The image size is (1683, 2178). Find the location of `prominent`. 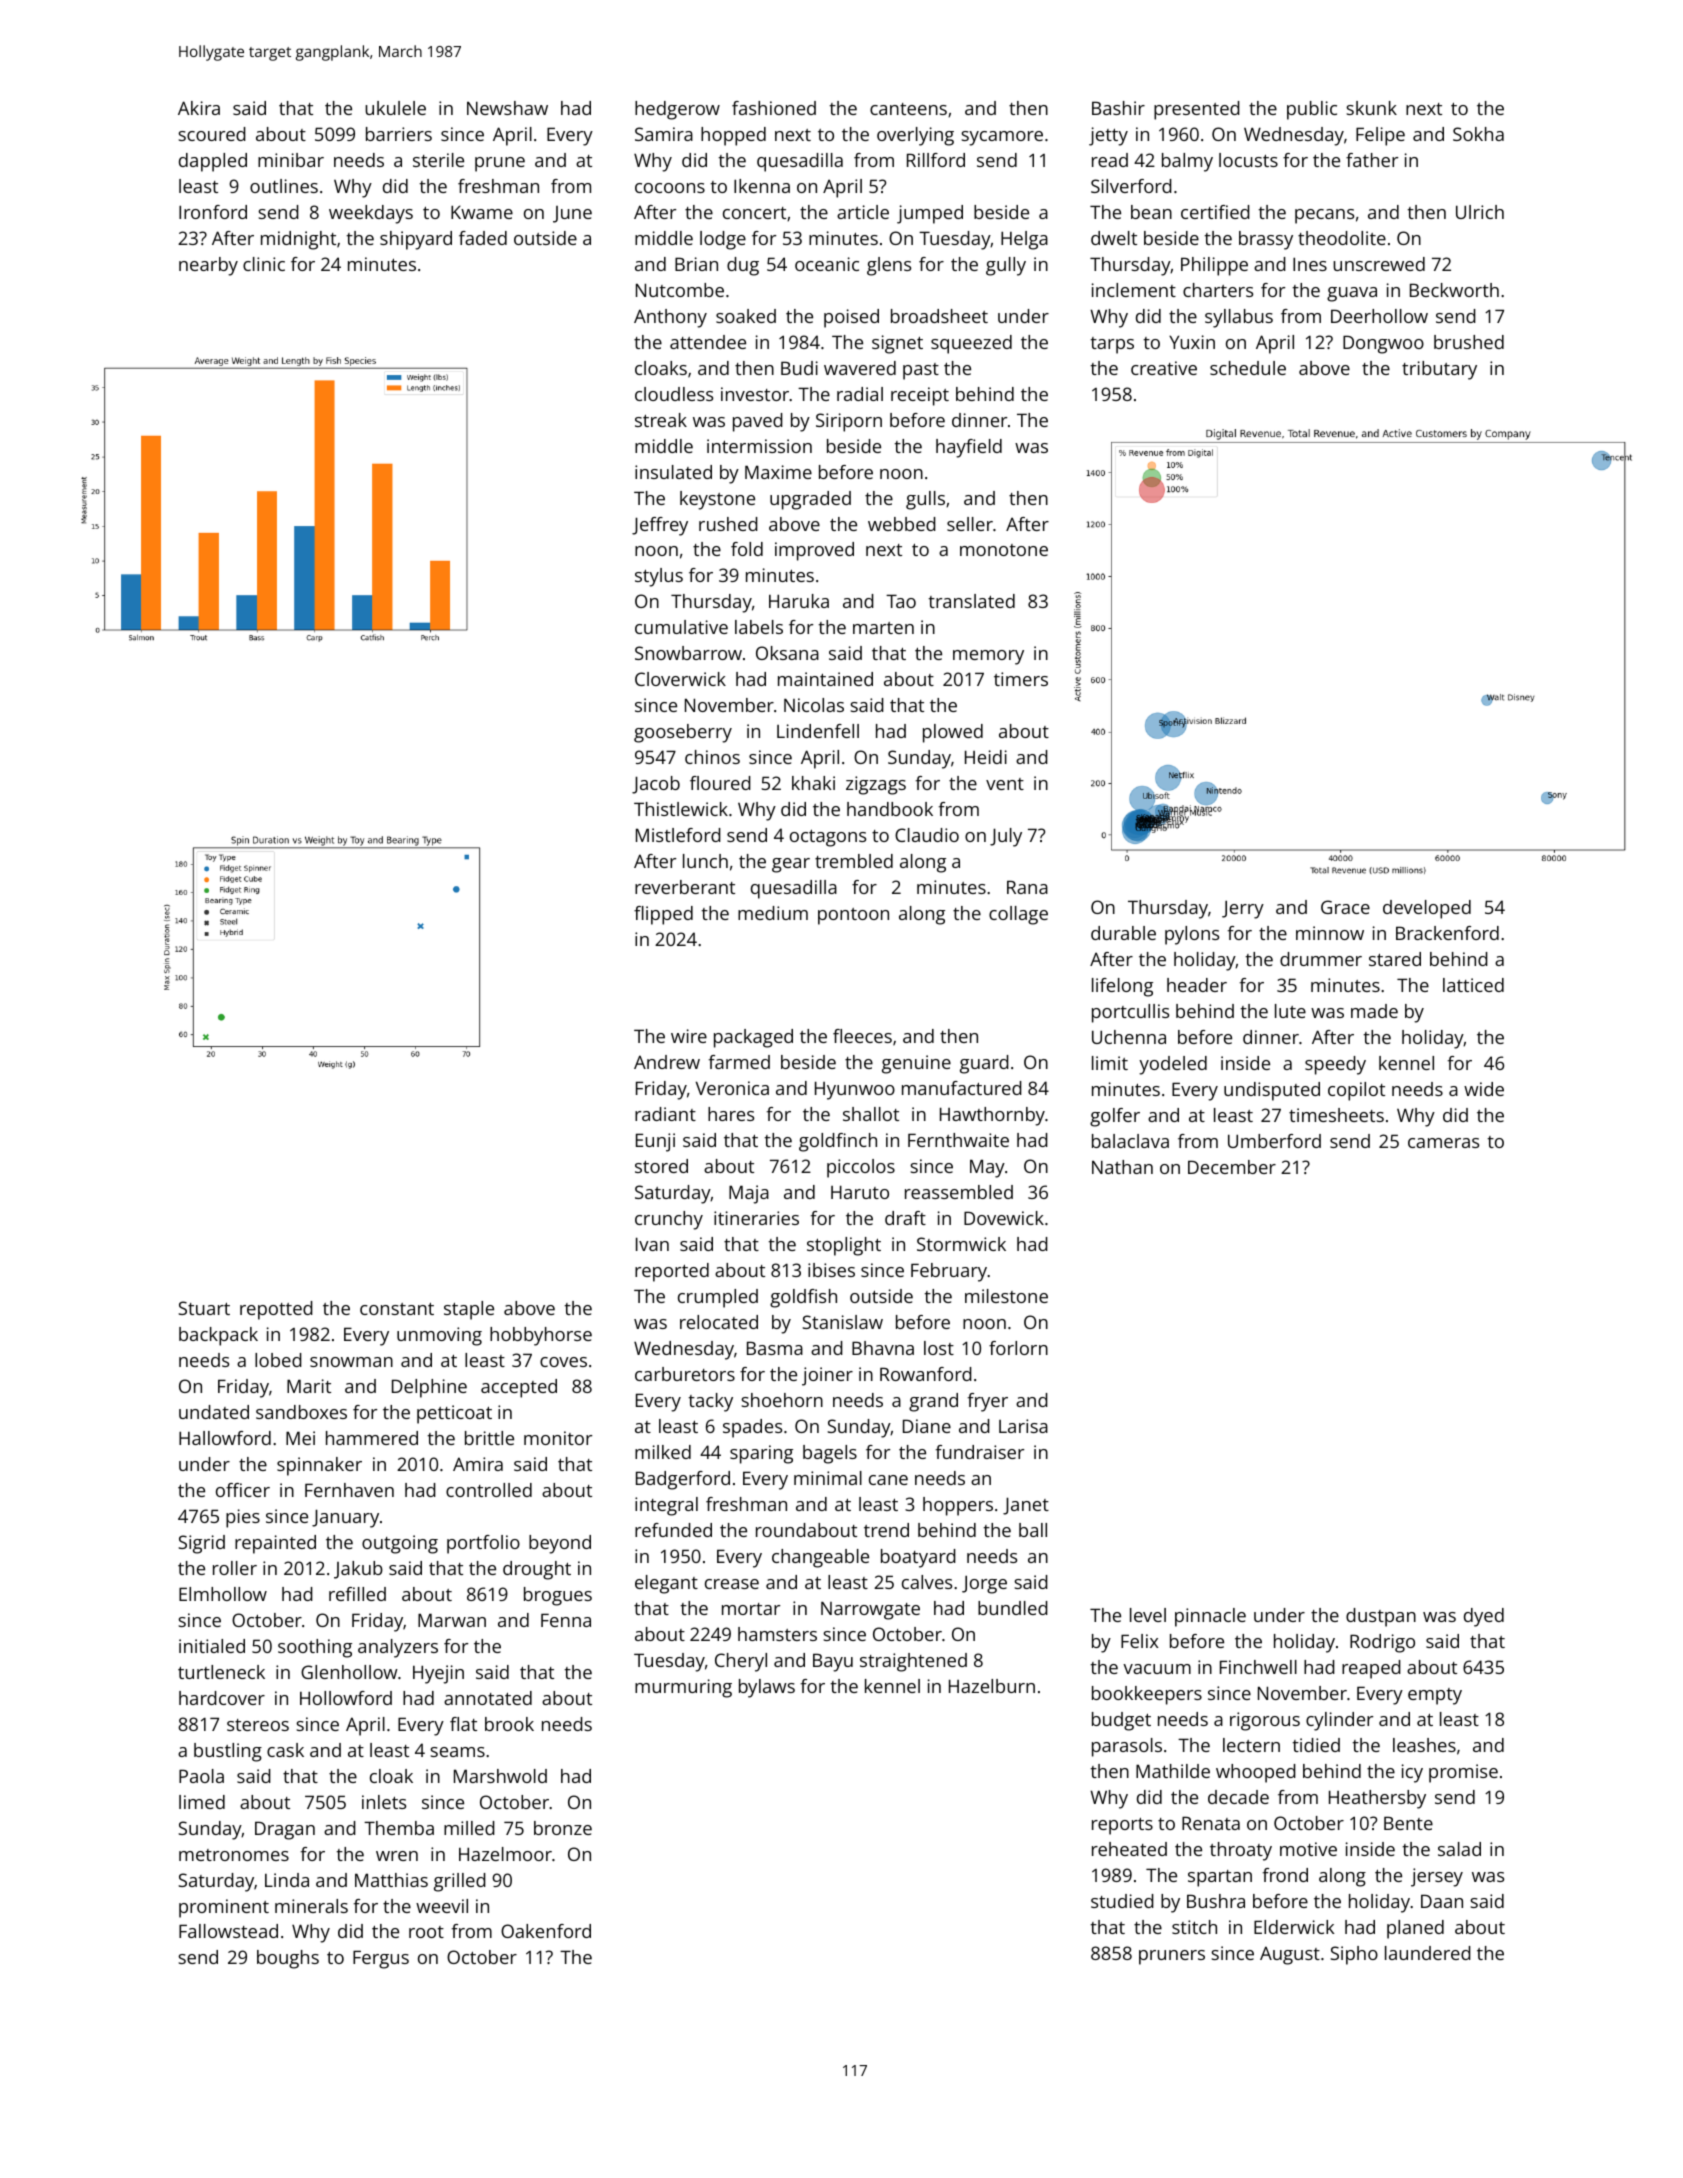

prominent is located at coordinates (224, 1908).
